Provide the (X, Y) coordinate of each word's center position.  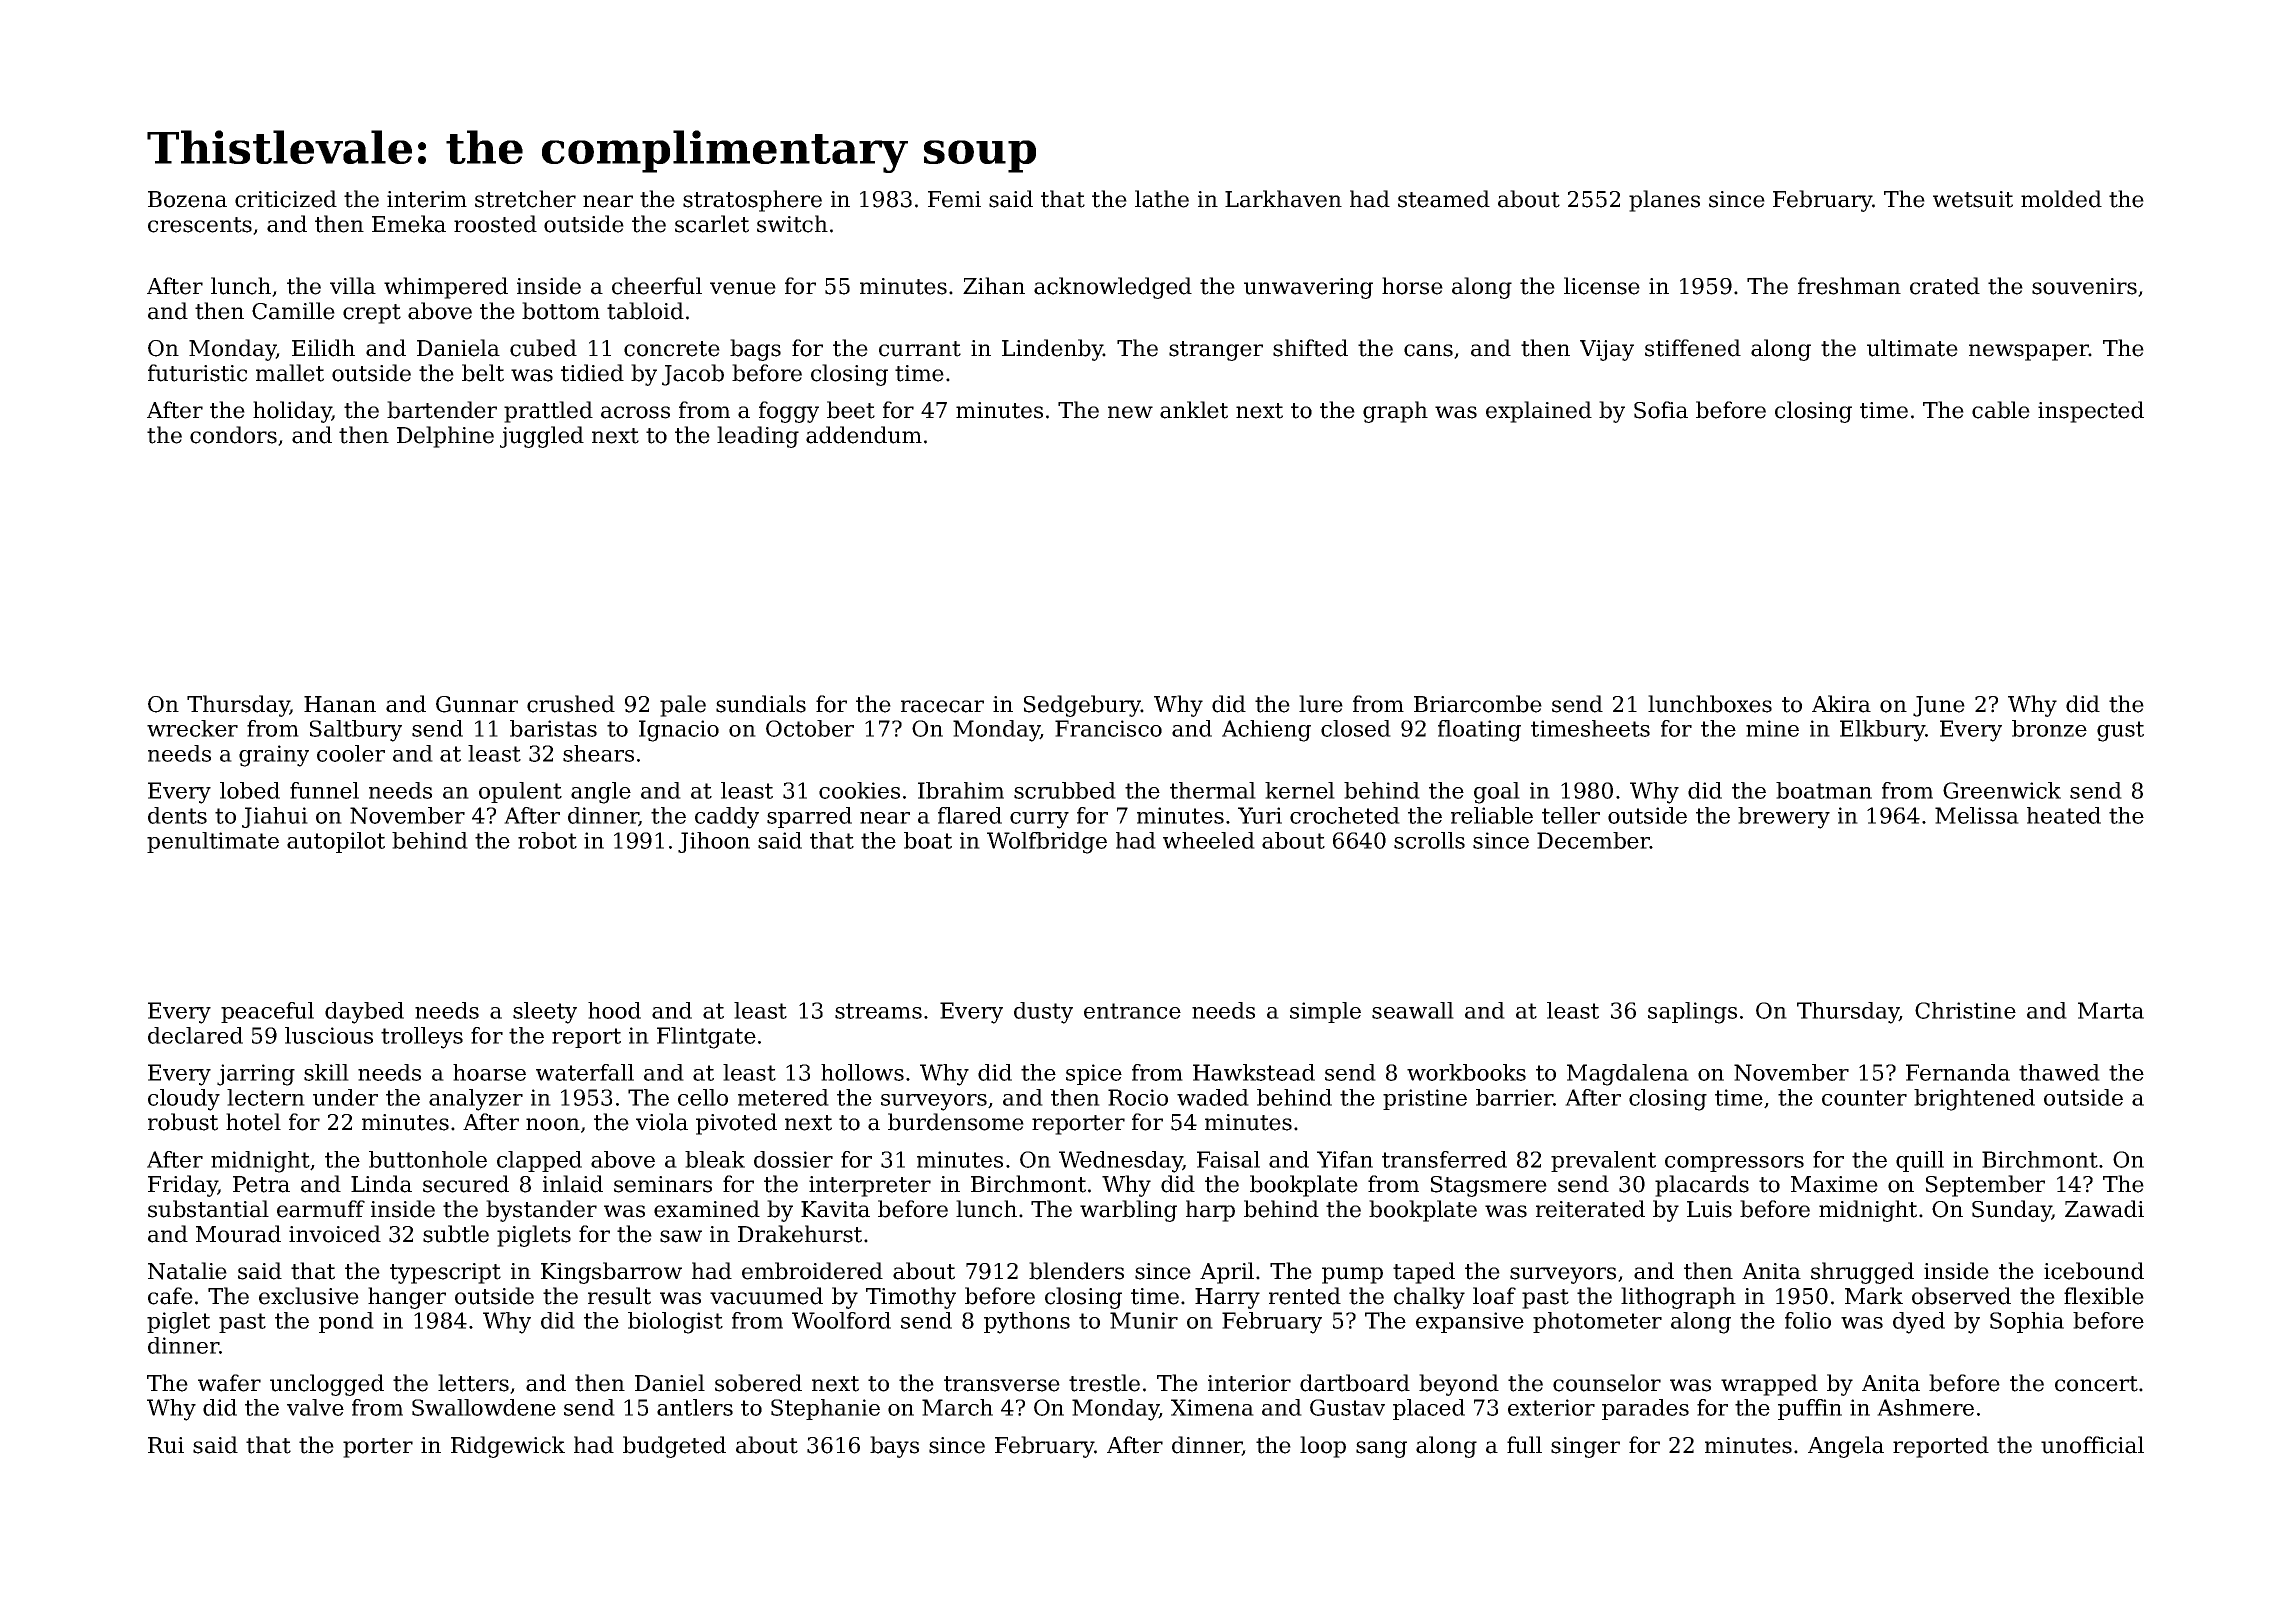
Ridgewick (508, 1447)
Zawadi (2104, 1209)
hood (614, 1010)
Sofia (1661, 410)
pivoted (736, 1124)
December (1593, 840)
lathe (1162, 199)
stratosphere (752, 201)
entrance (1132, 1011)
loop (1323, 1447)
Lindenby (1052, 350)
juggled (542, 437)
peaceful (267, 1012)
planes (1664, 201)
